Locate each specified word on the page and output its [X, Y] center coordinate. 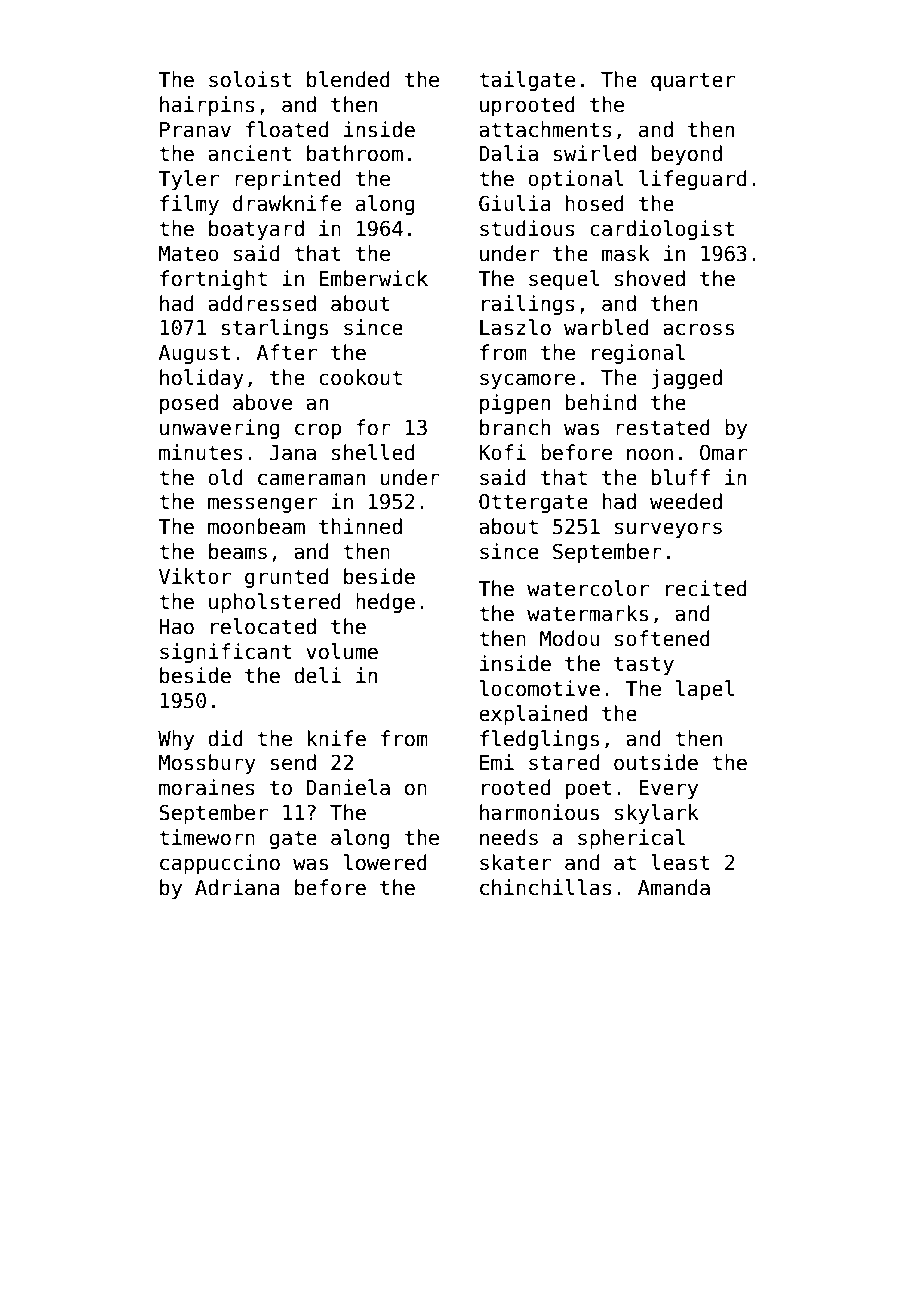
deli [317, 675]
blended [348, 79]
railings [528, 305]
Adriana [237, 887]
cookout [360, 377]
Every [668, 789]
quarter [693, 81]
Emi [497, 762]
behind [601, 402]
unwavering [219, 429]
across [698, 329]
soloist [250, 79]
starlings [274, 329]
